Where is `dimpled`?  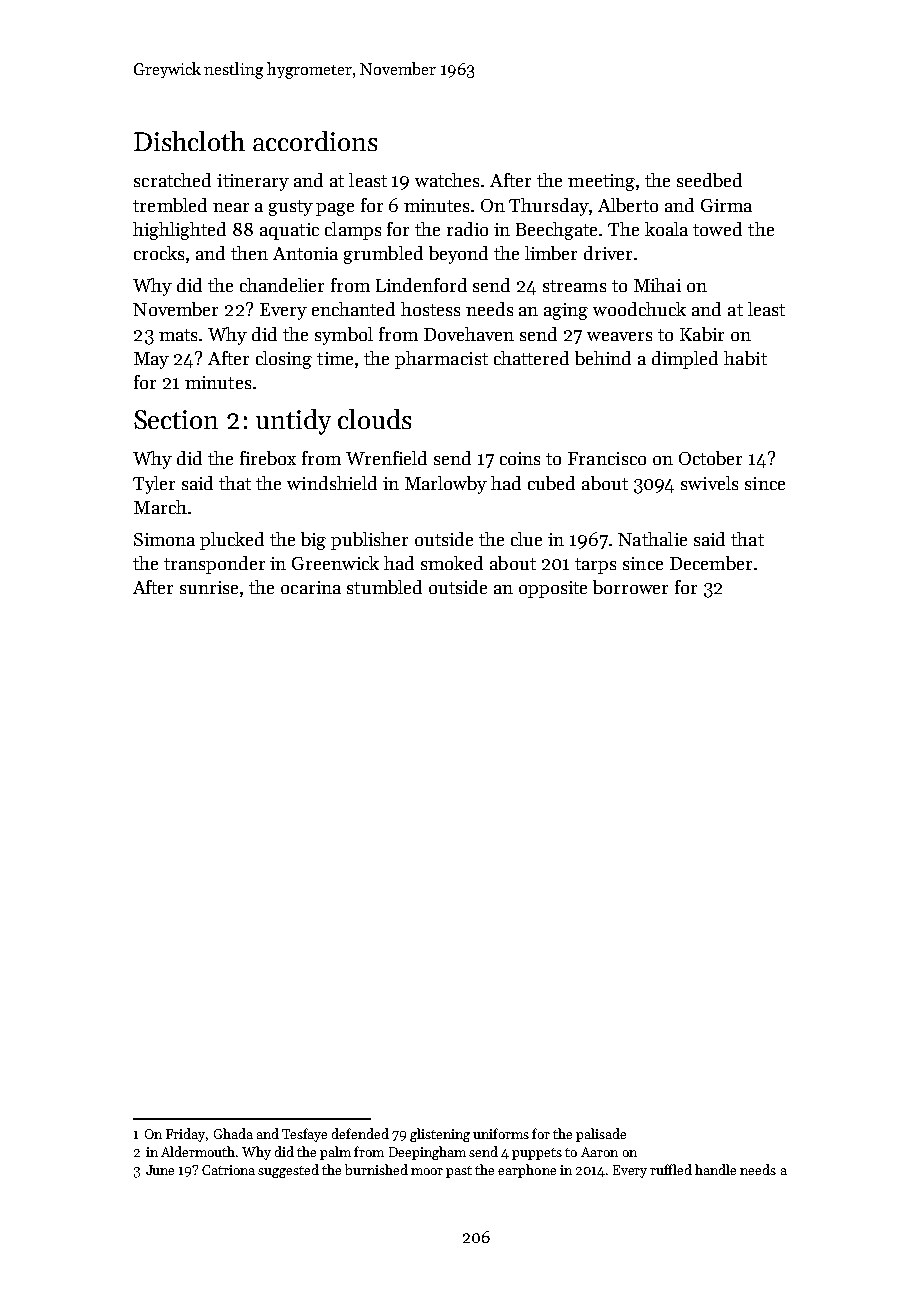 dimpled is located at coordinates (685, 360).
